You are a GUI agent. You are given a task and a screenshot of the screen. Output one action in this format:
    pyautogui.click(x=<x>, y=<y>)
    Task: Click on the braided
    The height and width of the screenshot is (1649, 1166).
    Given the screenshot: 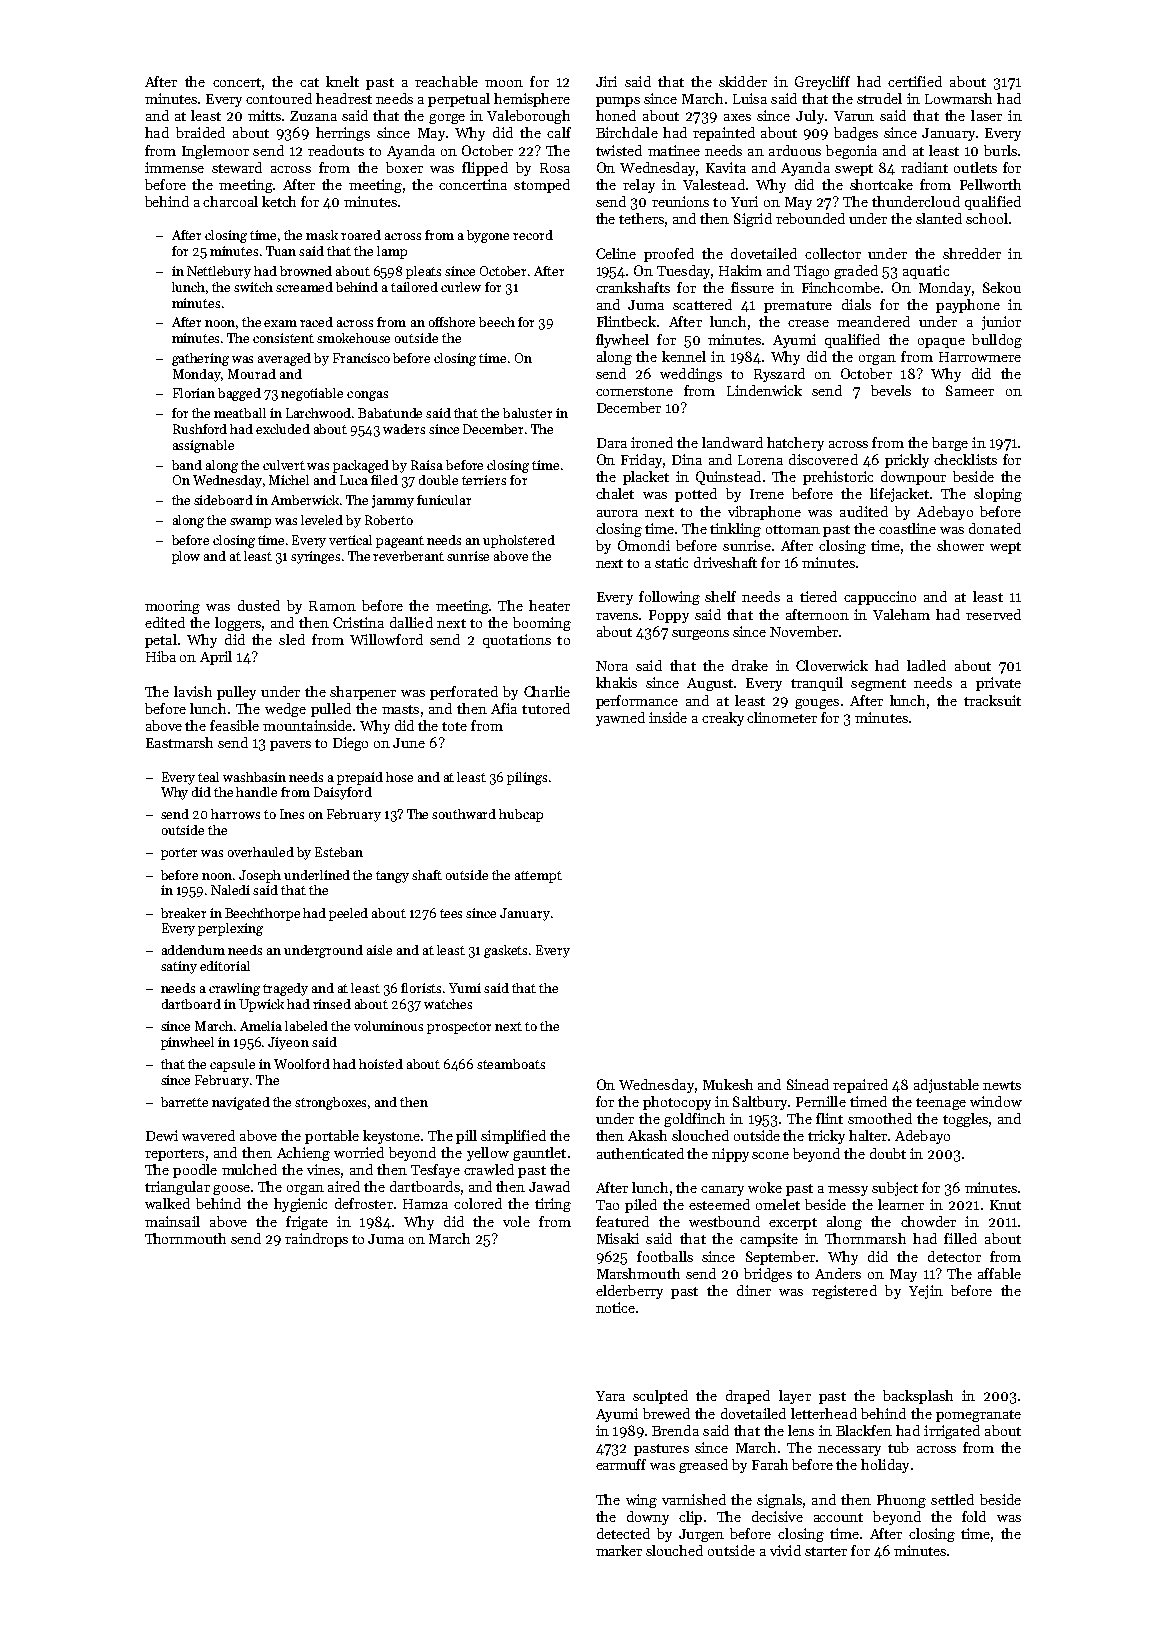 What is the action you would take?
    pyautogui.click(x=200, y=132)
